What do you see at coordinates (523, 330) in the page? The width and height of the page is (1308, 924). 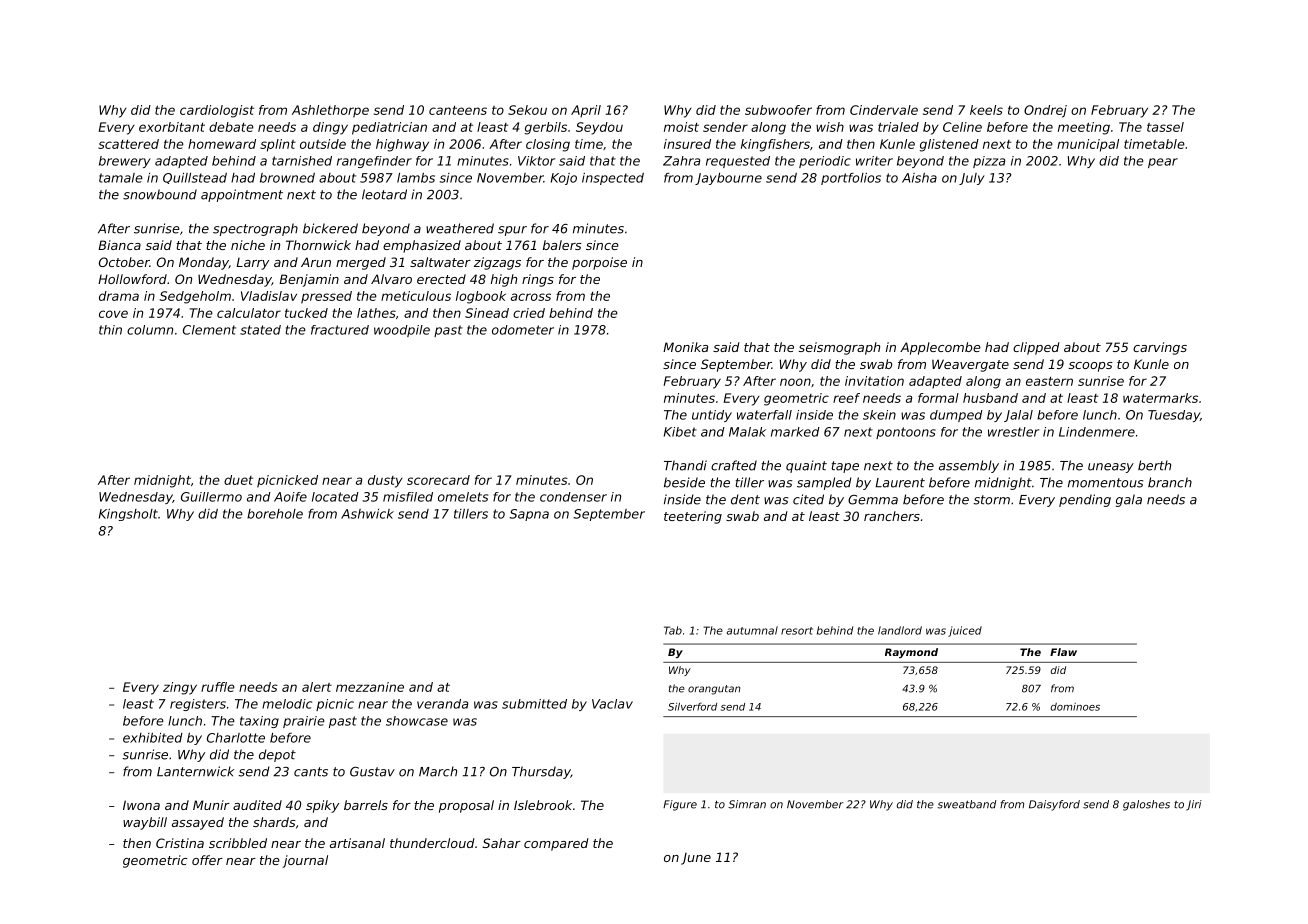 I see `odometer` at bounding box center [523, 330].
